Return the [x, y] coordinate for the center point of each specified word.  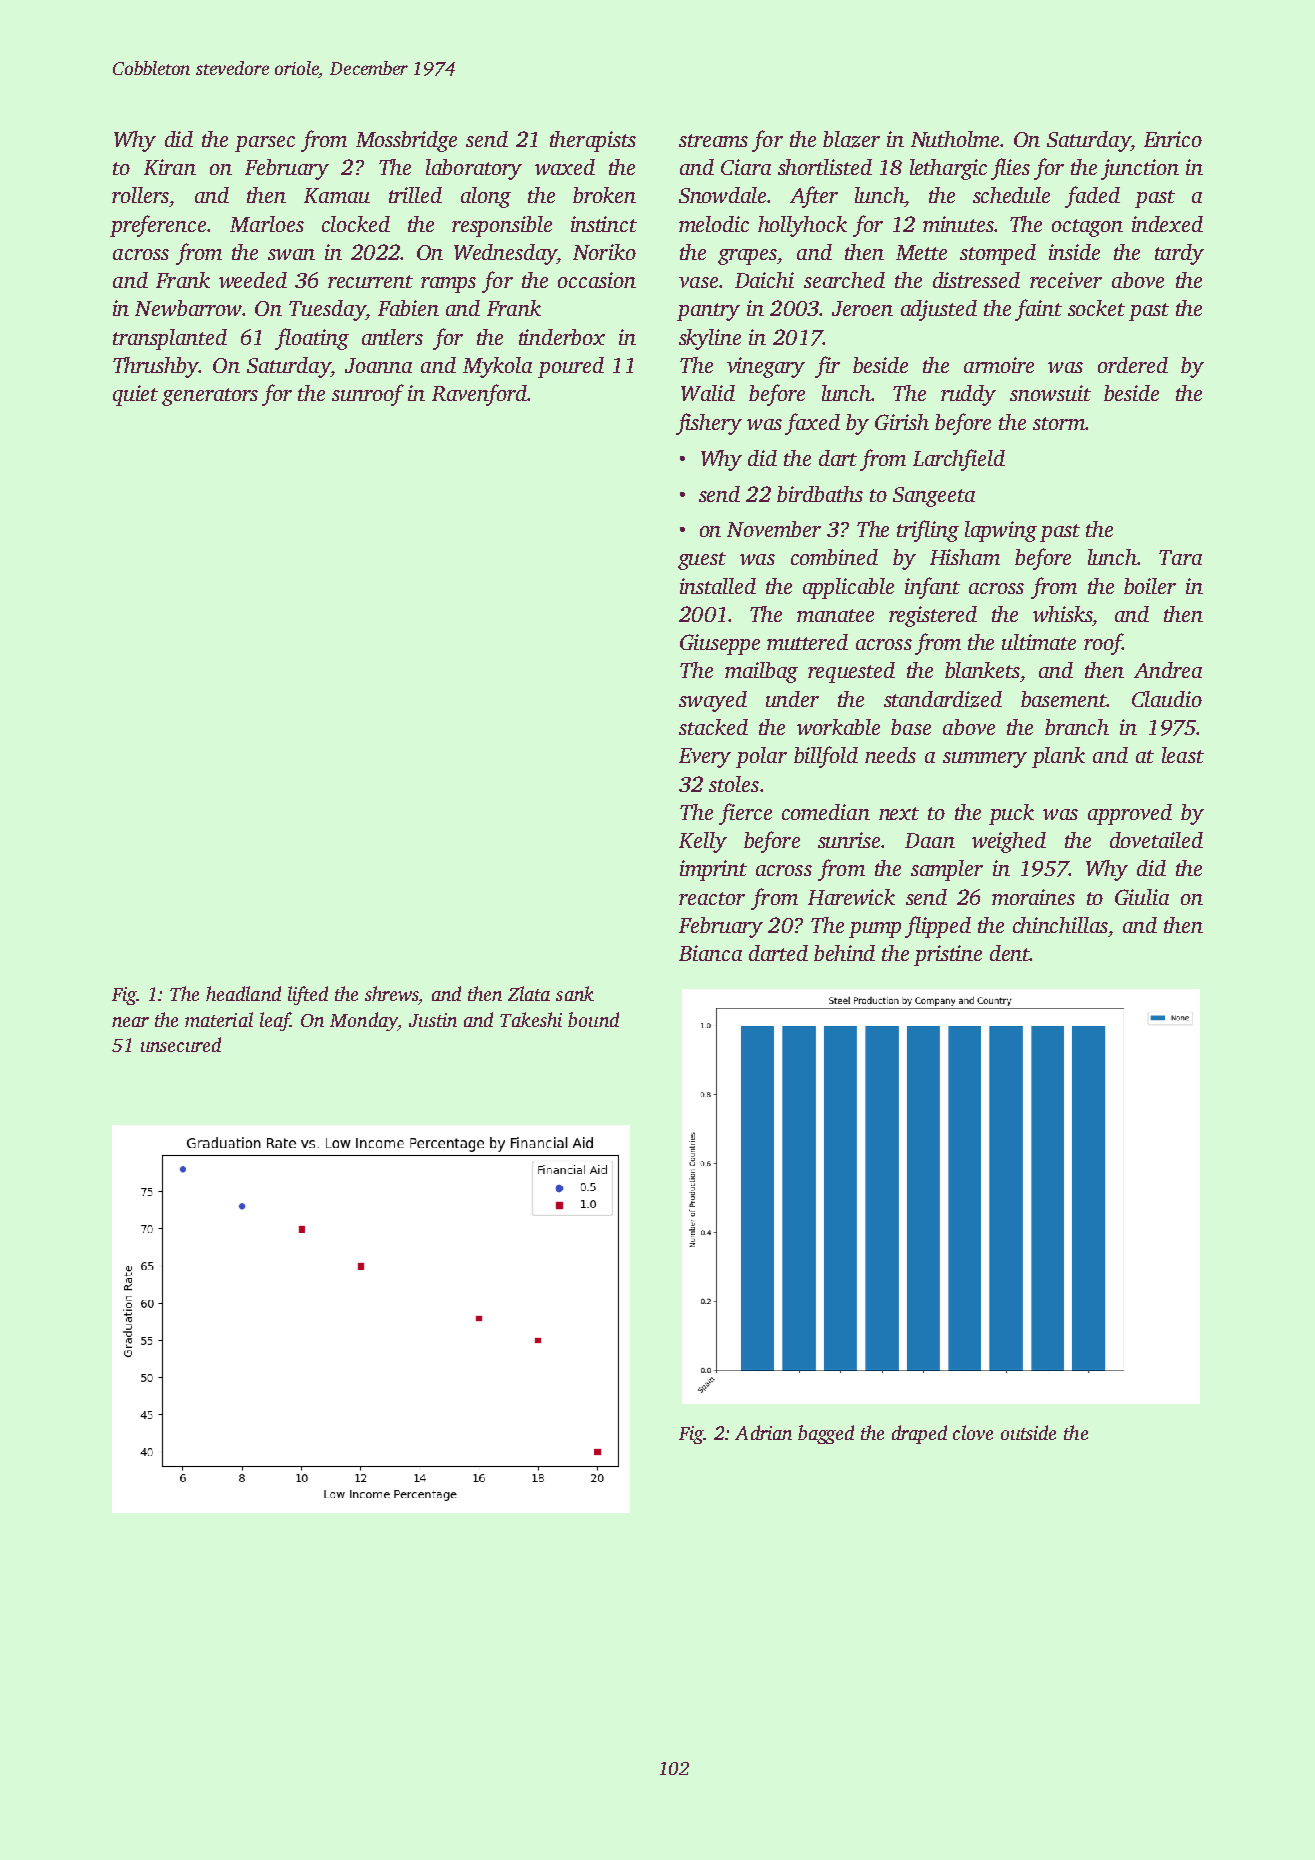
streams [713, 140]
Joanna [378, 365]
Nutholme [955, 139]
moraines [1033, 897]
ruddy [968, 395]
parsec [265, 144]
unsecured [181, 1044]
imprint [713, 870]
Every [705, 758]
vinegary [766, 367]
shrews [392, 993]
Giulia [1142, 897]
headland [243, 993]
